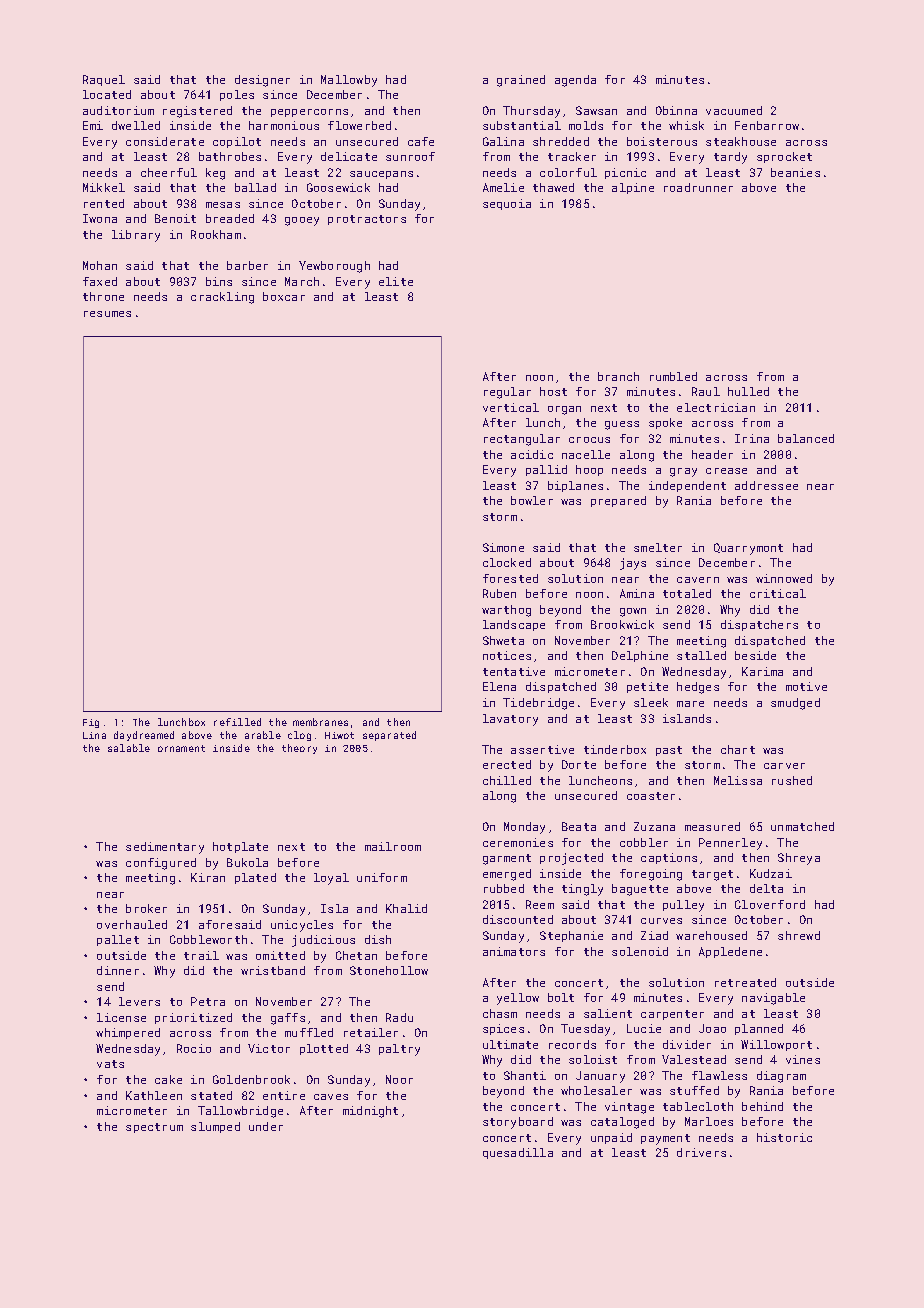  What do you see at coordinates (734, 110) in the page?
I see `vacuumed` at bounding box center [734, 110].
